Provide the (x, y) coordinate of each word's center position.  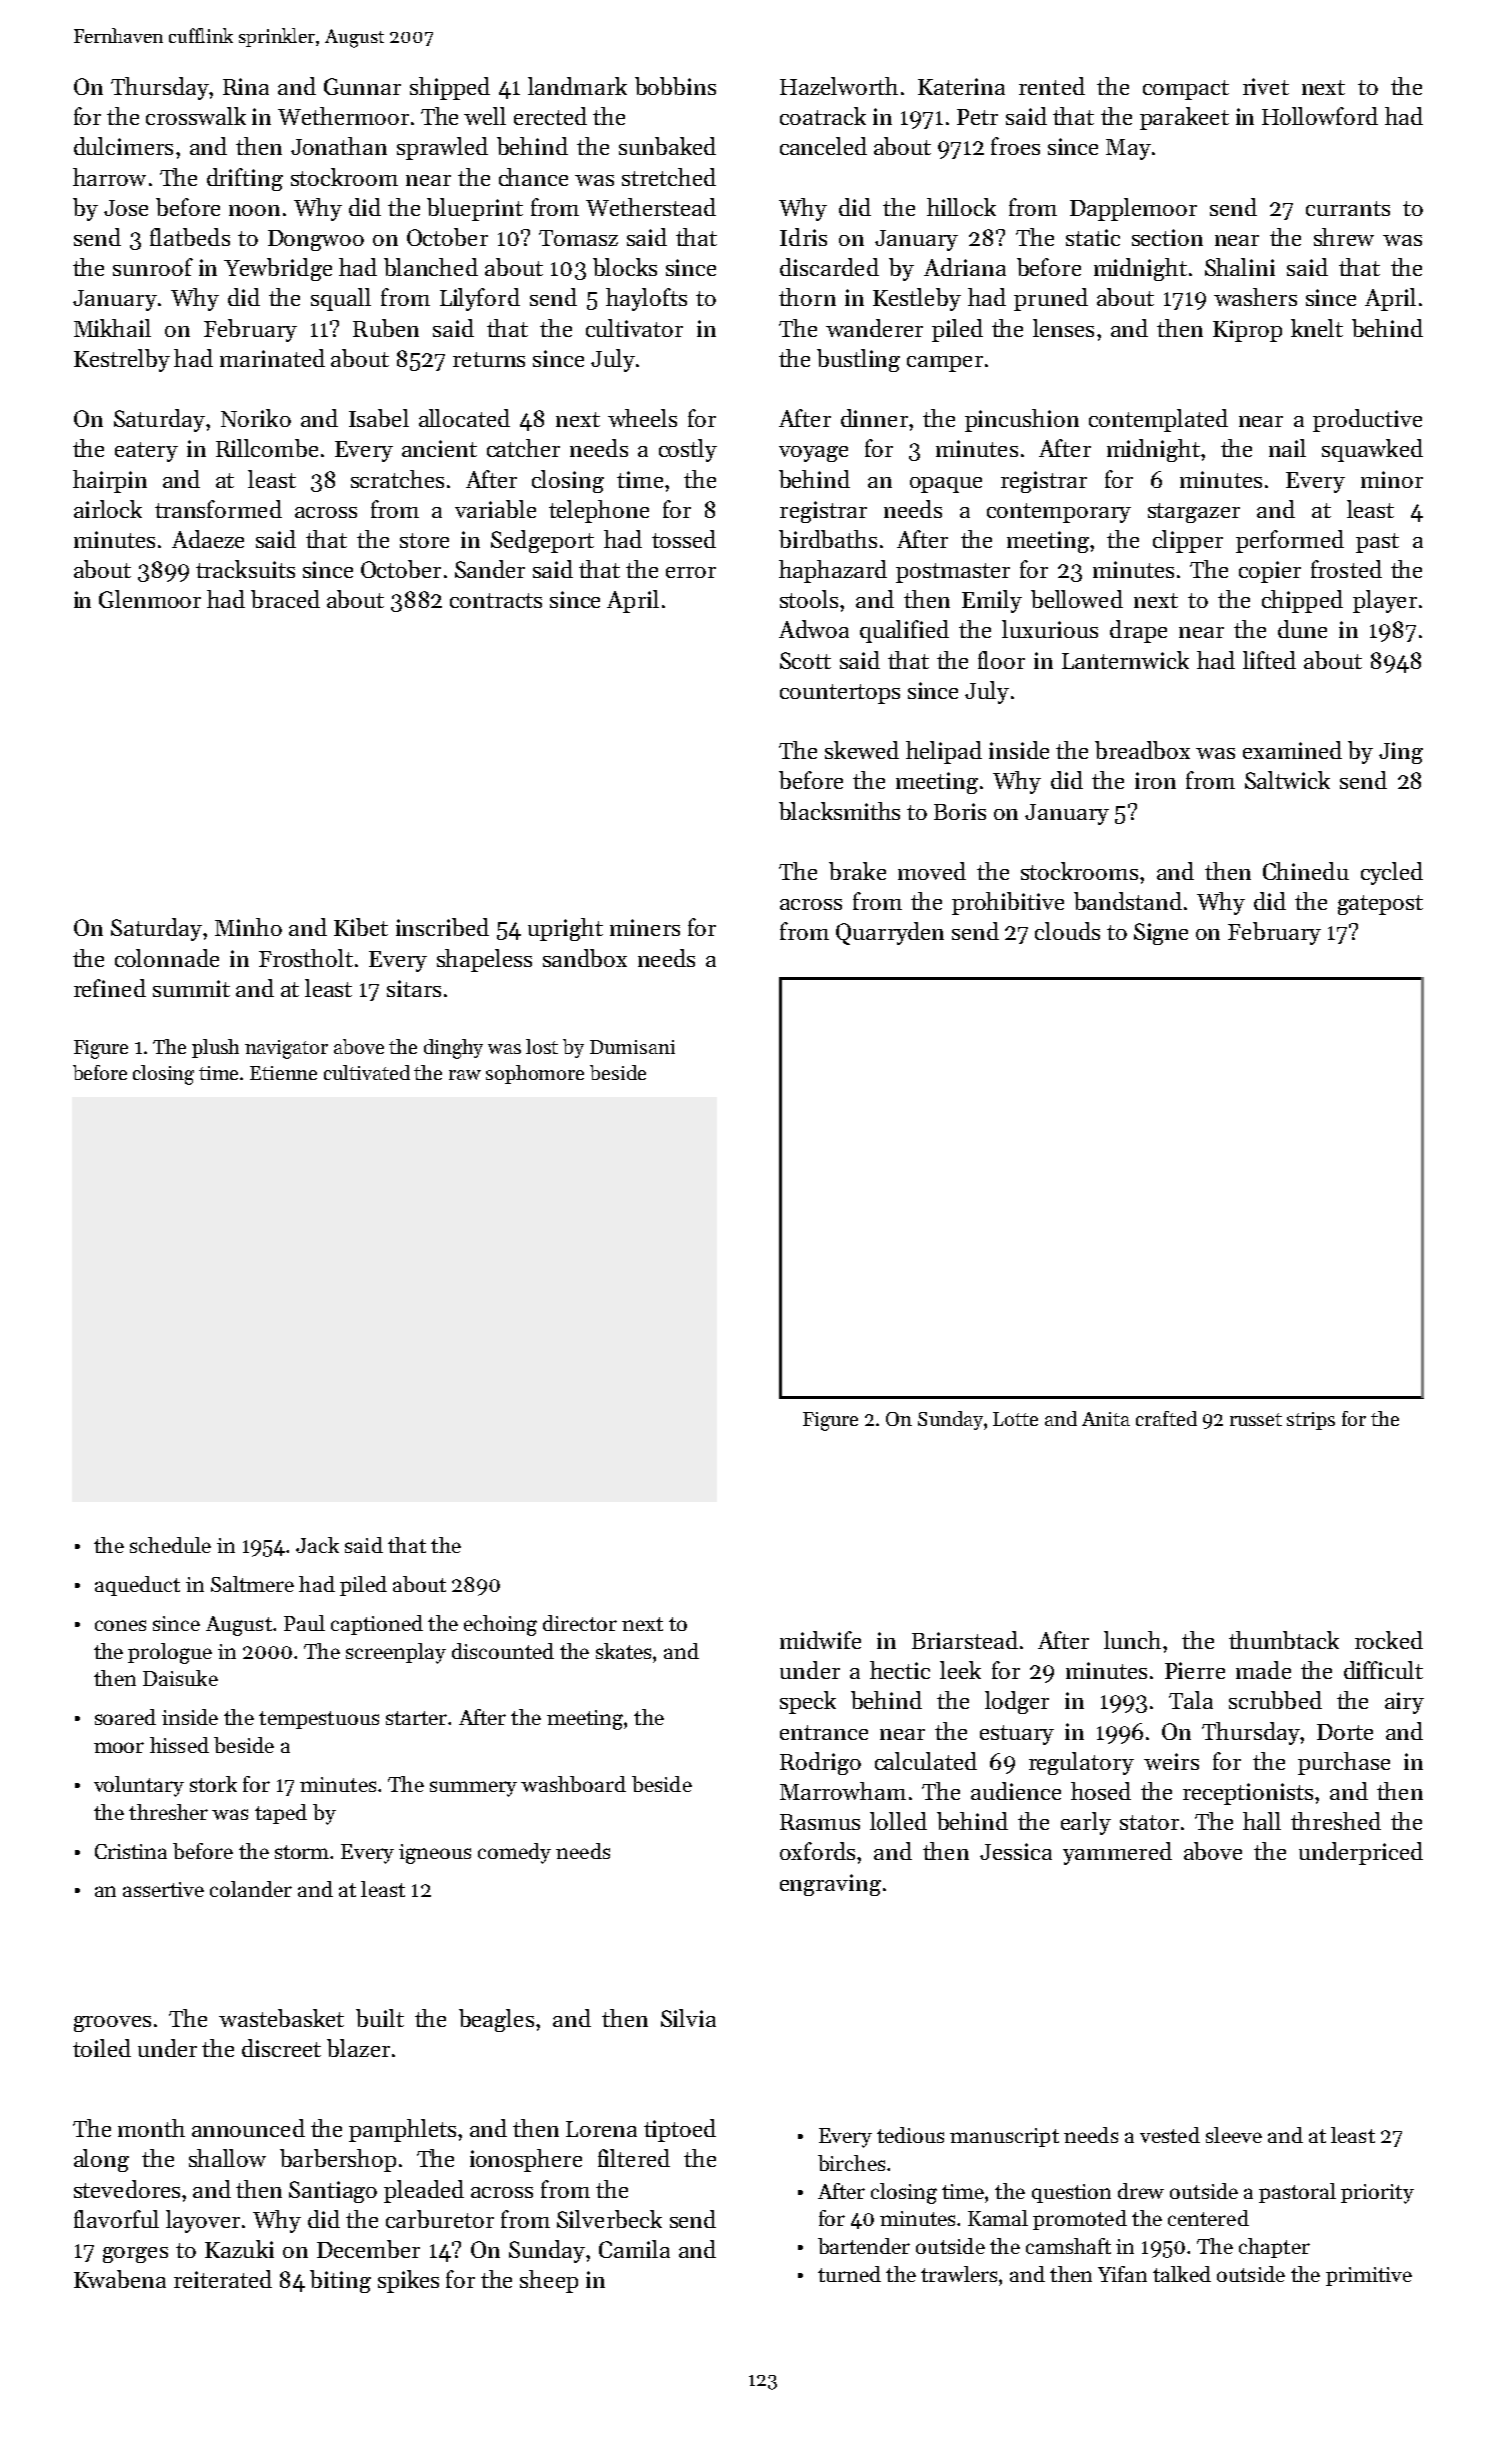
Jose (126, 208)
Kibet (361, 927)
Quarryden (890, 933)
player (1385, 601)
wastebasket (281, 2018)
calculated (926, 1761)
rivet (1266, 86)
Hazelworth (839, 86)
